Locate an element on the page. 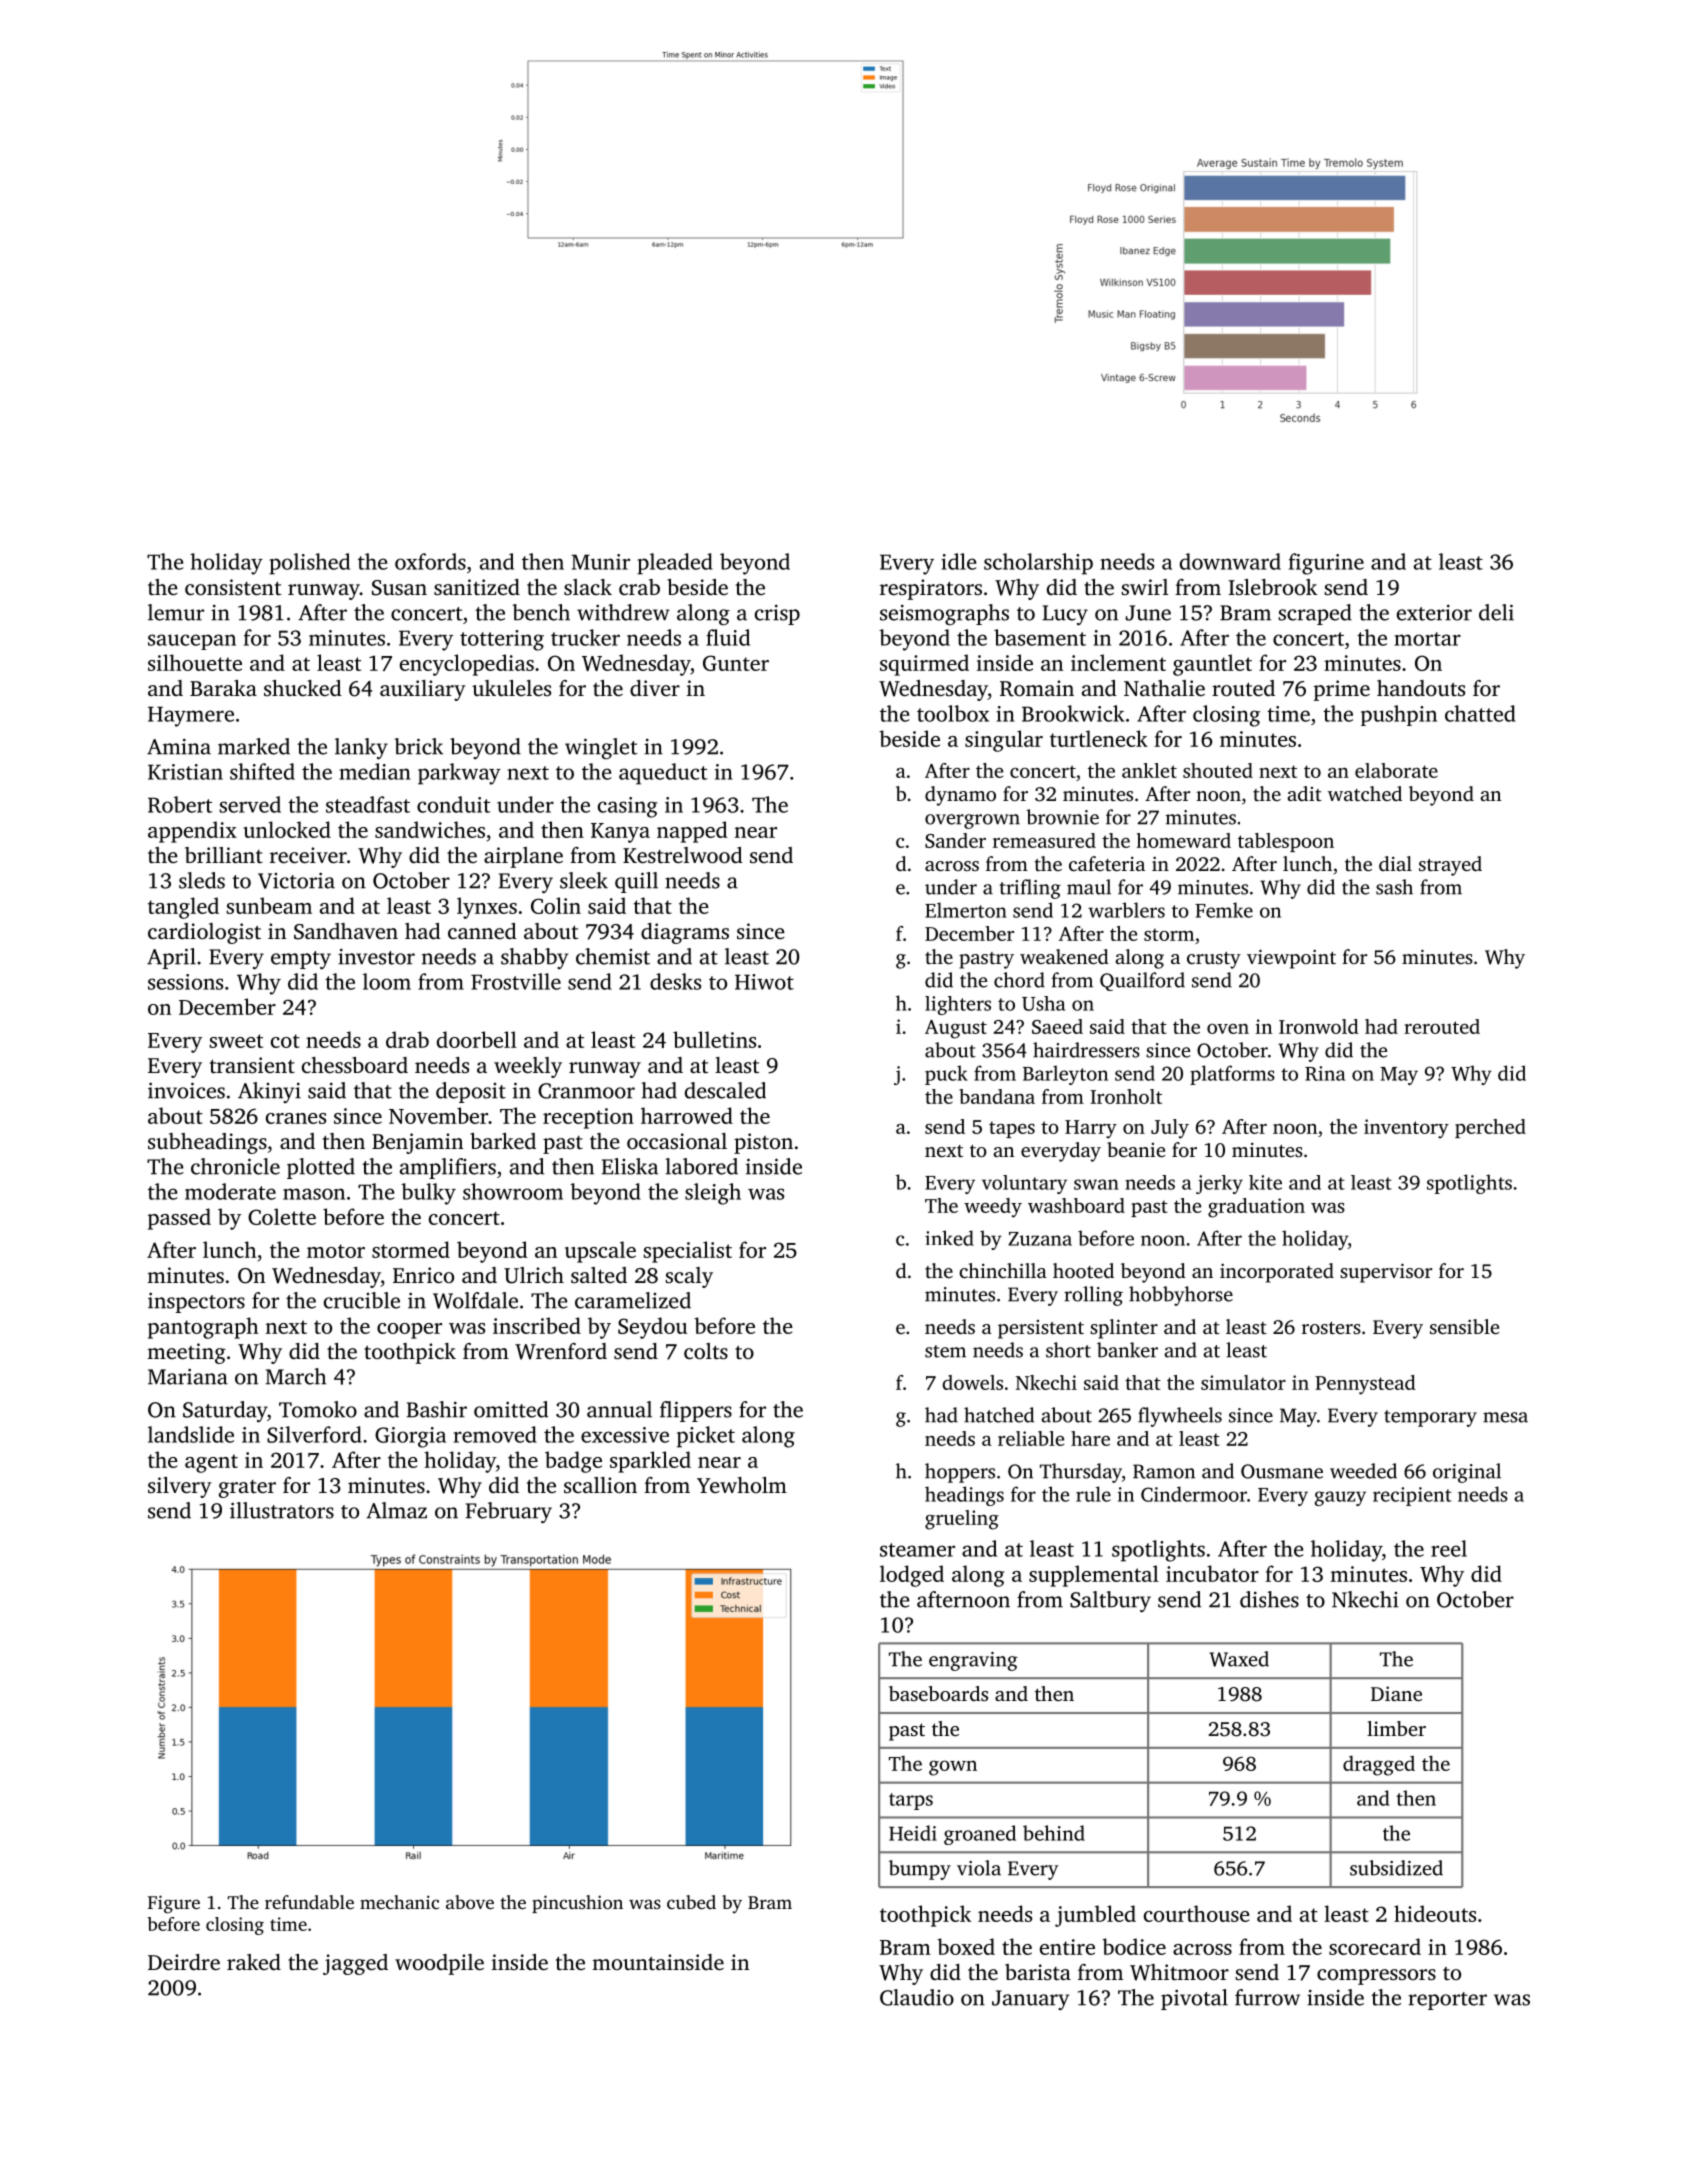  oxfords is located at coordinates (430, 561).
